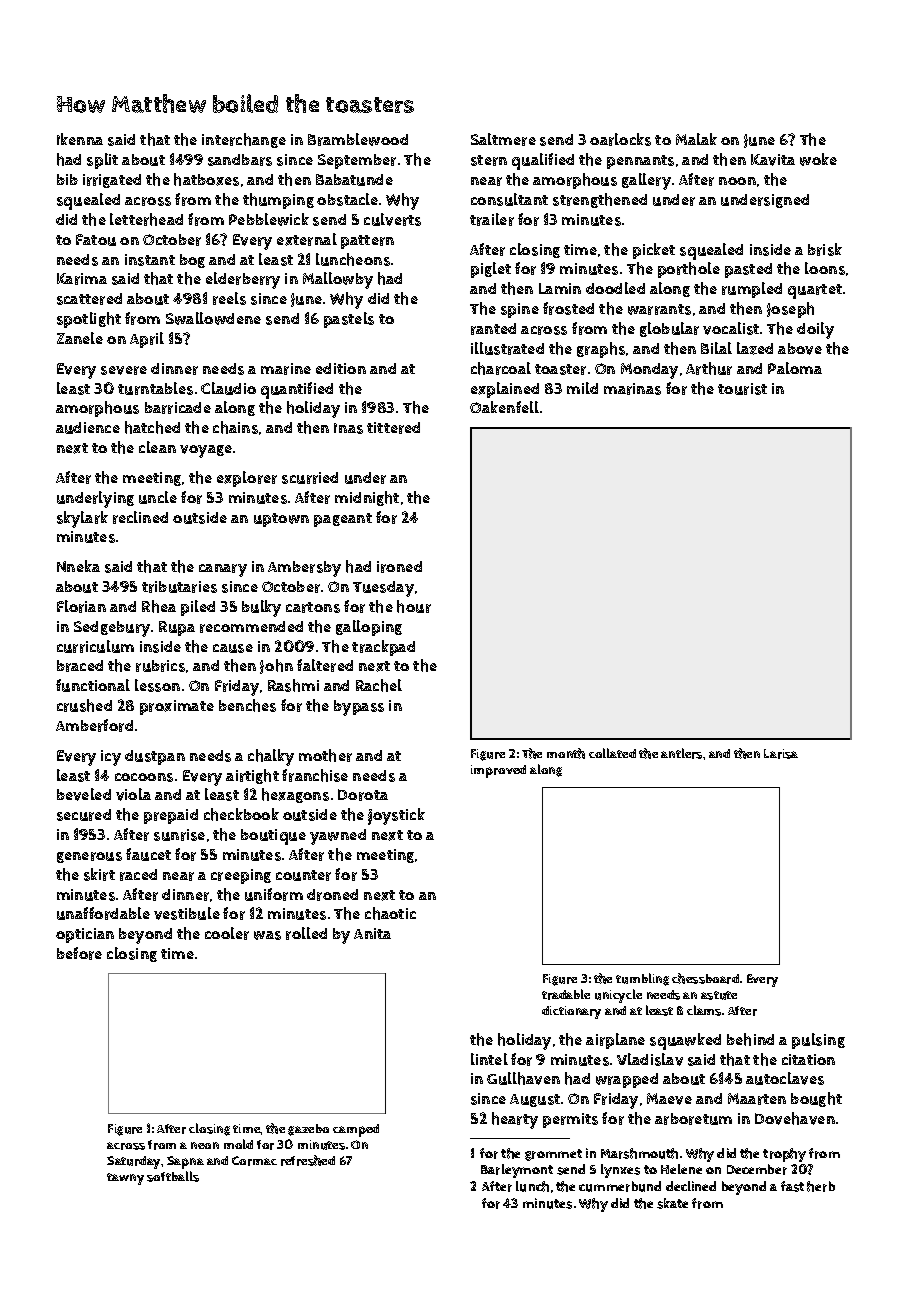  What do you see at coordinates (213, 318) in the document?
I see `Swallowdene` at bounding box center [213, 318].
